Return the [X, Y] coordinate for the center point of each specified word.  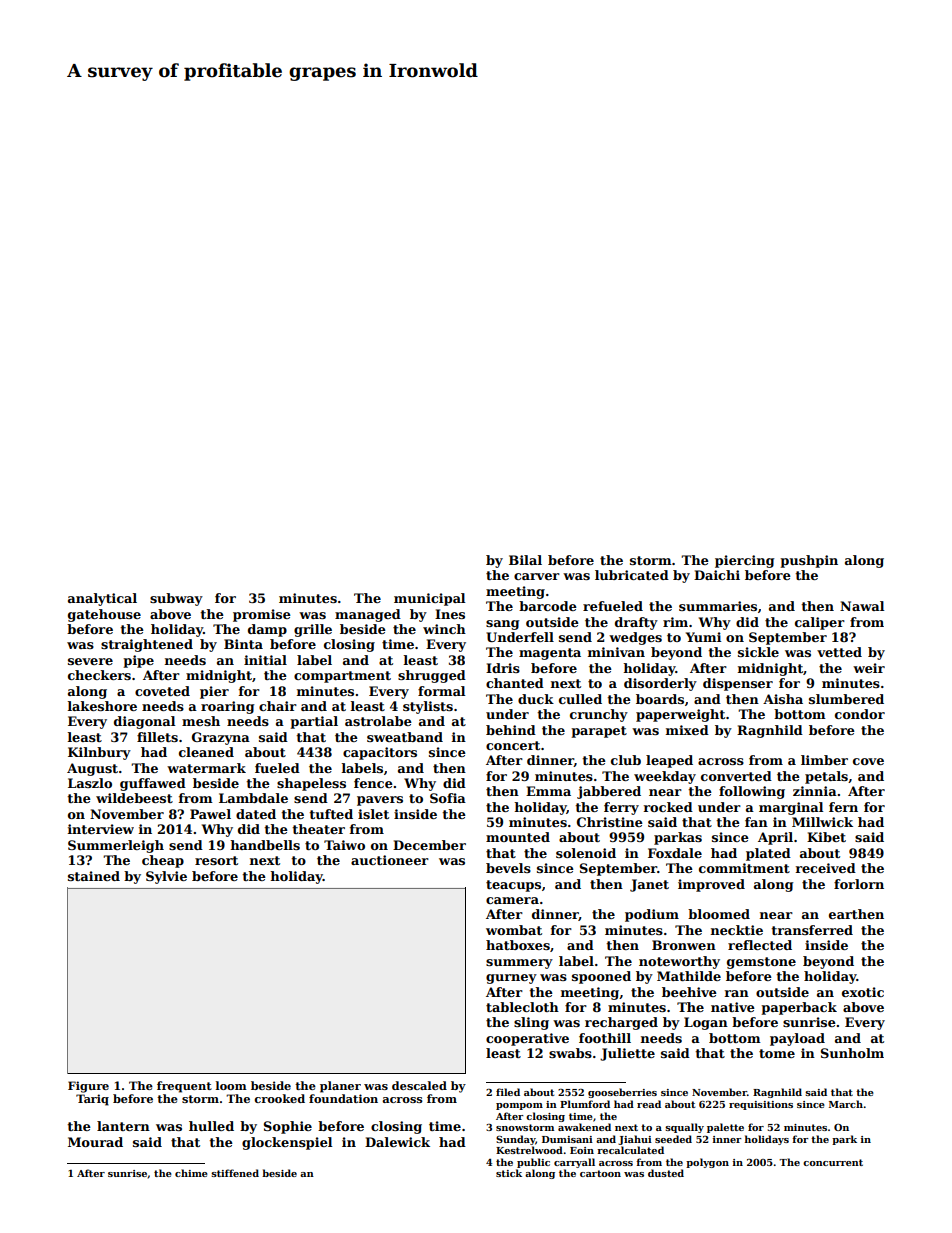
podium [652, 915]
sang [502, 625]
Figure [88, 1087]
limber [824, 760]
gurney [511, 979]
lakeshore [102, 706]
